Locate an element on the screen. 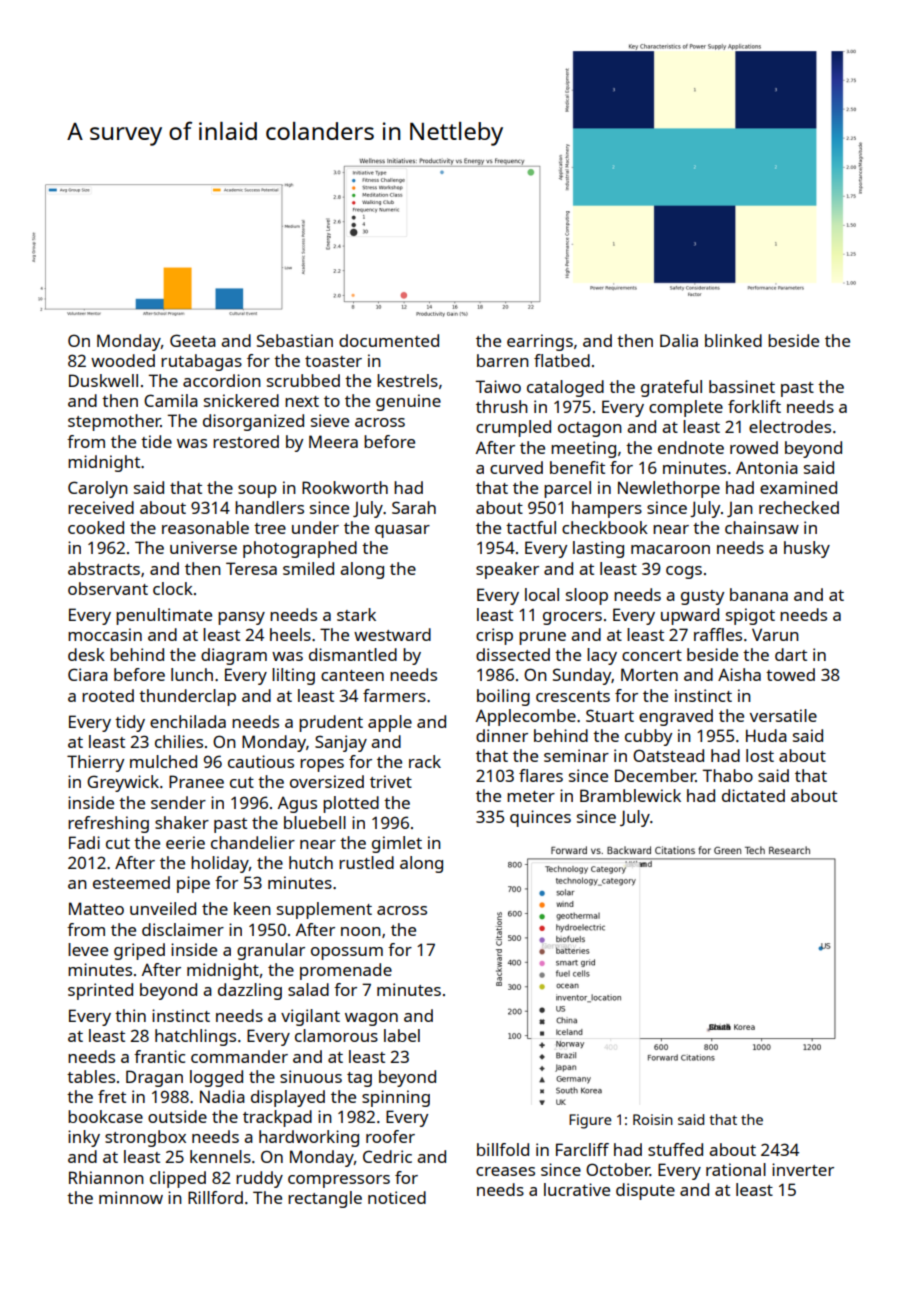  Ciara is located at coordinates (88, 674).
